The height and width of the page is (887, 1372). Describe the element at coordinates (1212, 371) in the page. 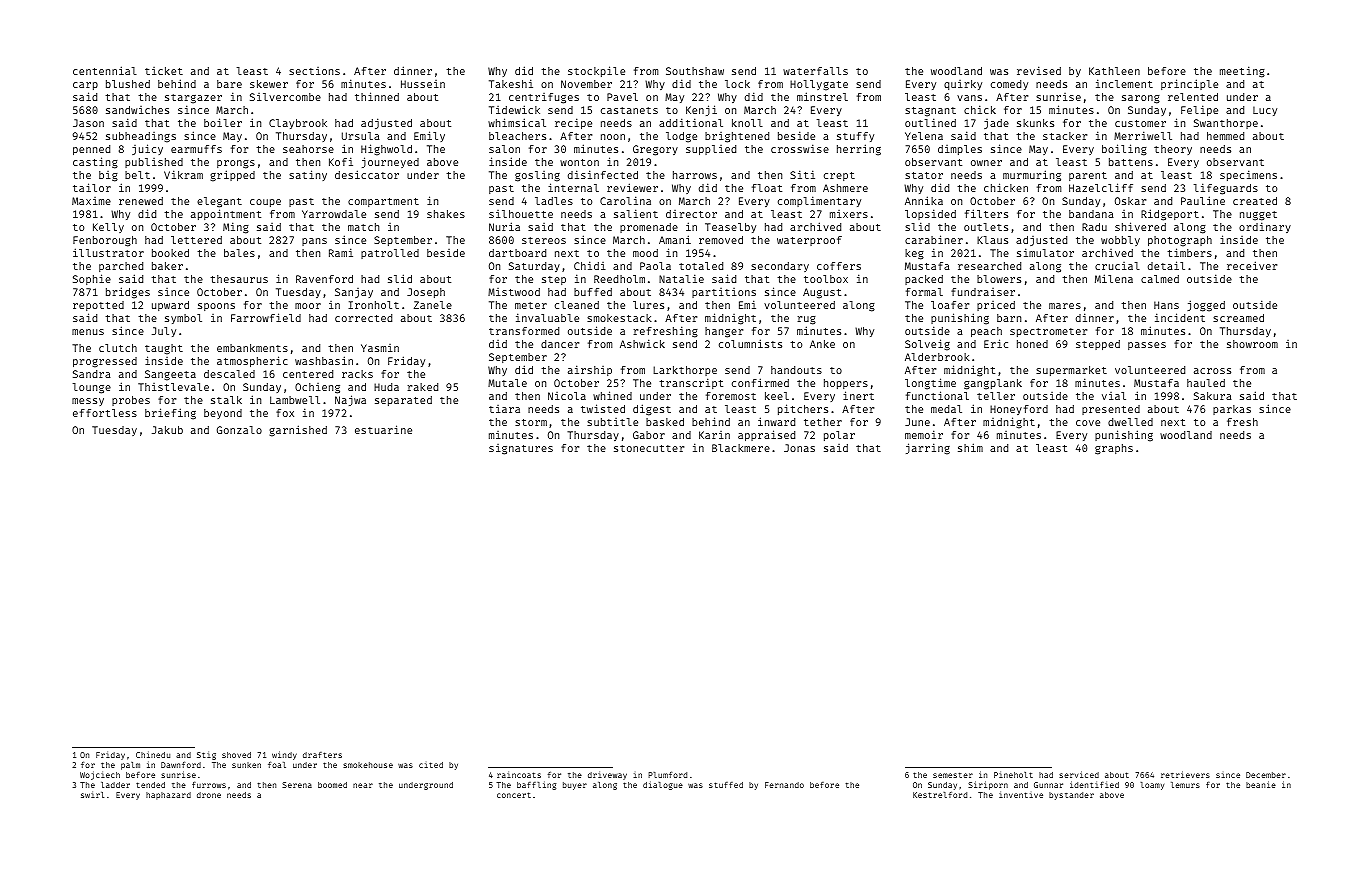

I see `across` at that location.
